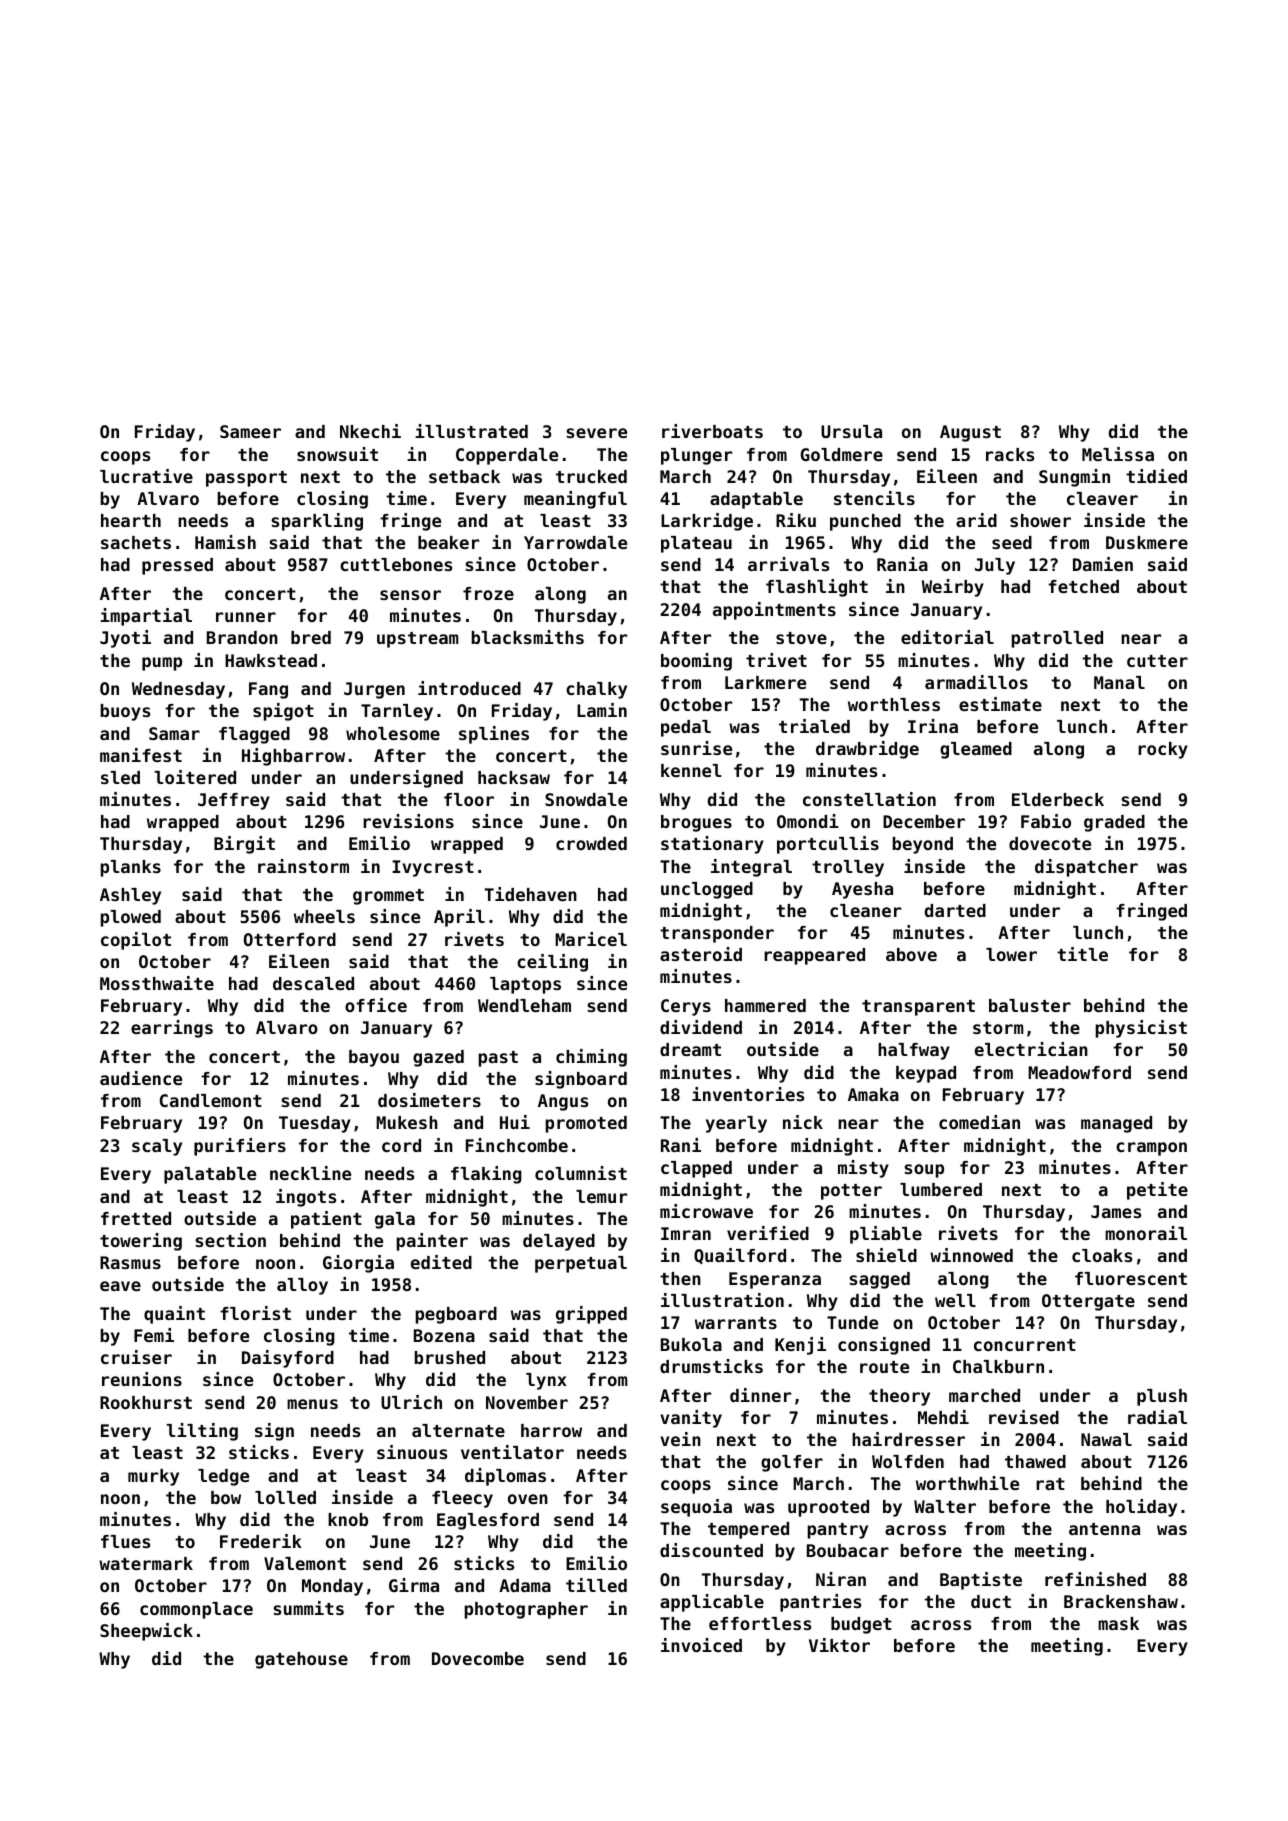 The width and height of the screenshot is (1288, 1821). I want to click on Melissa, so click(1118, 454).
